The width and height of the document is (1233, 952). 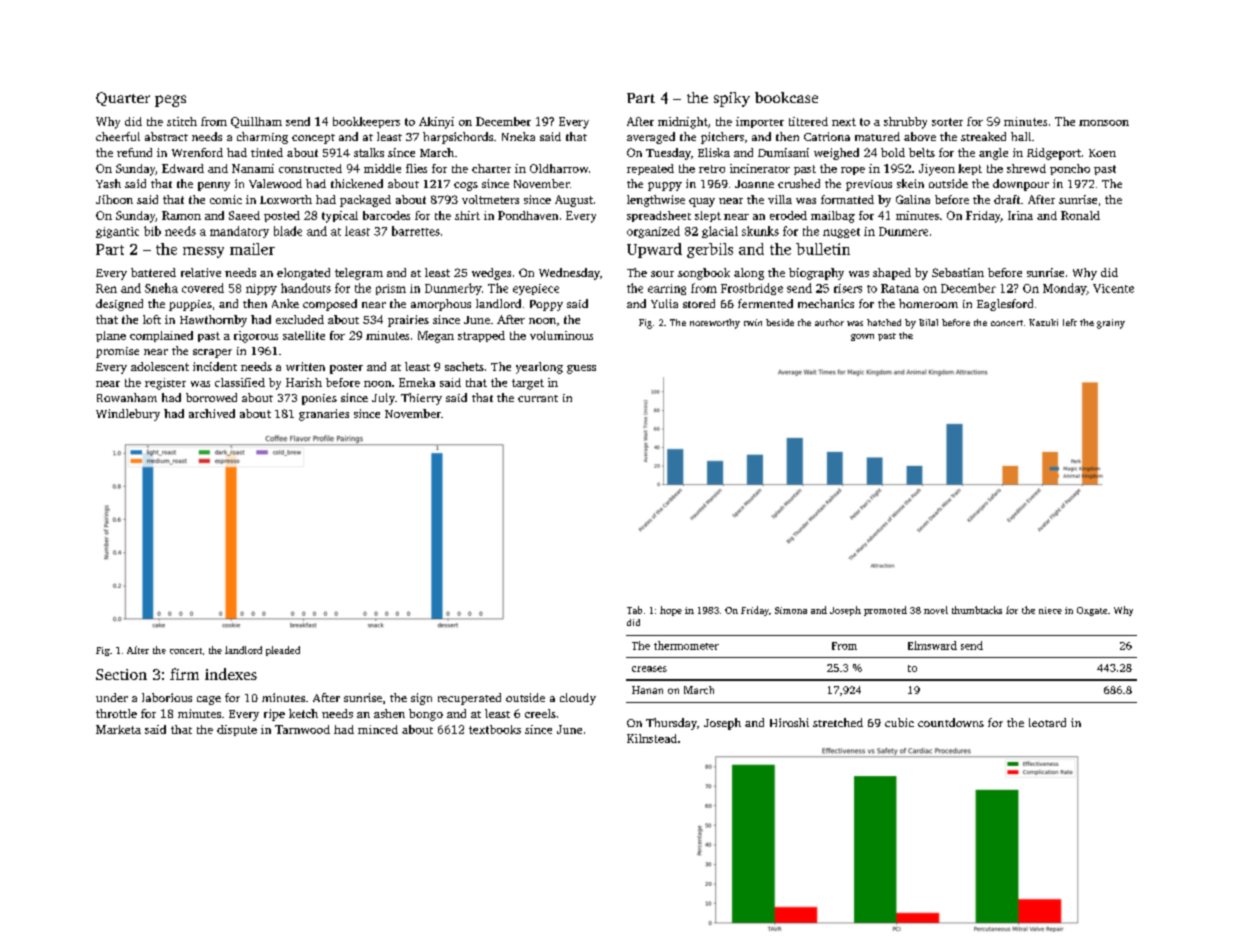 I want to click on loft, so click(x=152, y=319).
